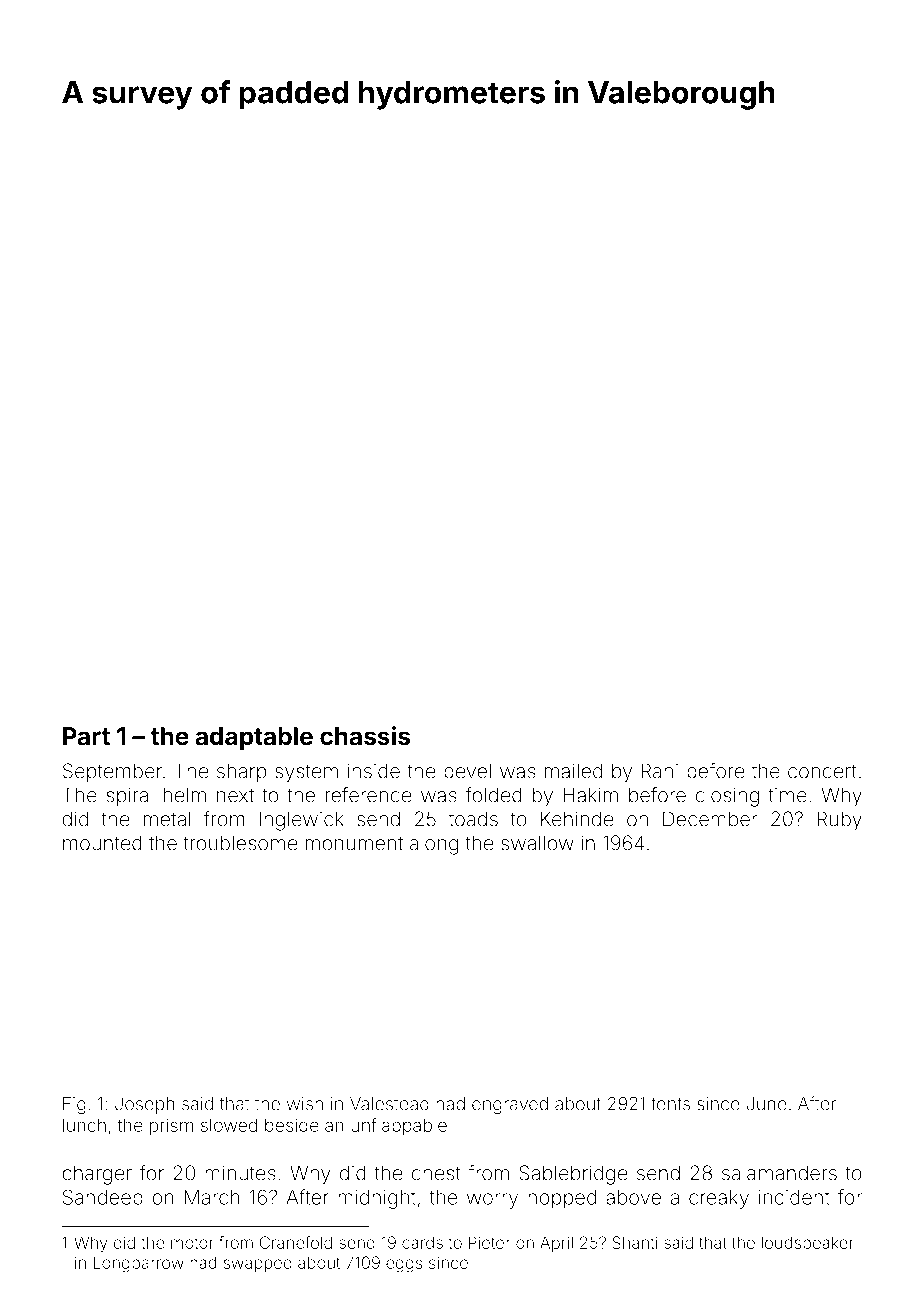  What do you see at coordinates (537, 843) in the page?
I see `swallow` at bounding box center [537, 843].
